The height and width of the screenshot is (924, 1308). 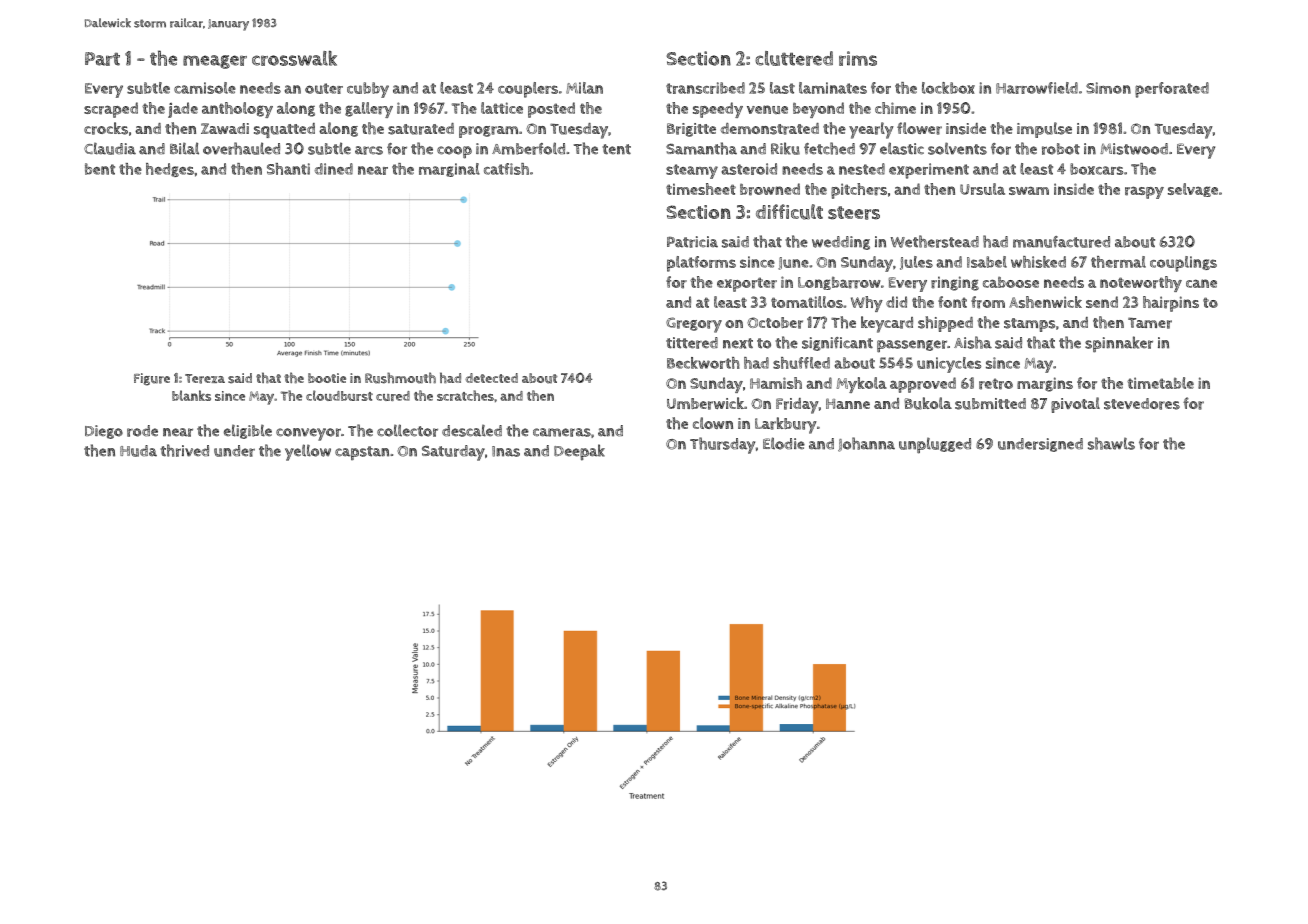 I want to click on Umberwick, so click(x=705, y=403).
